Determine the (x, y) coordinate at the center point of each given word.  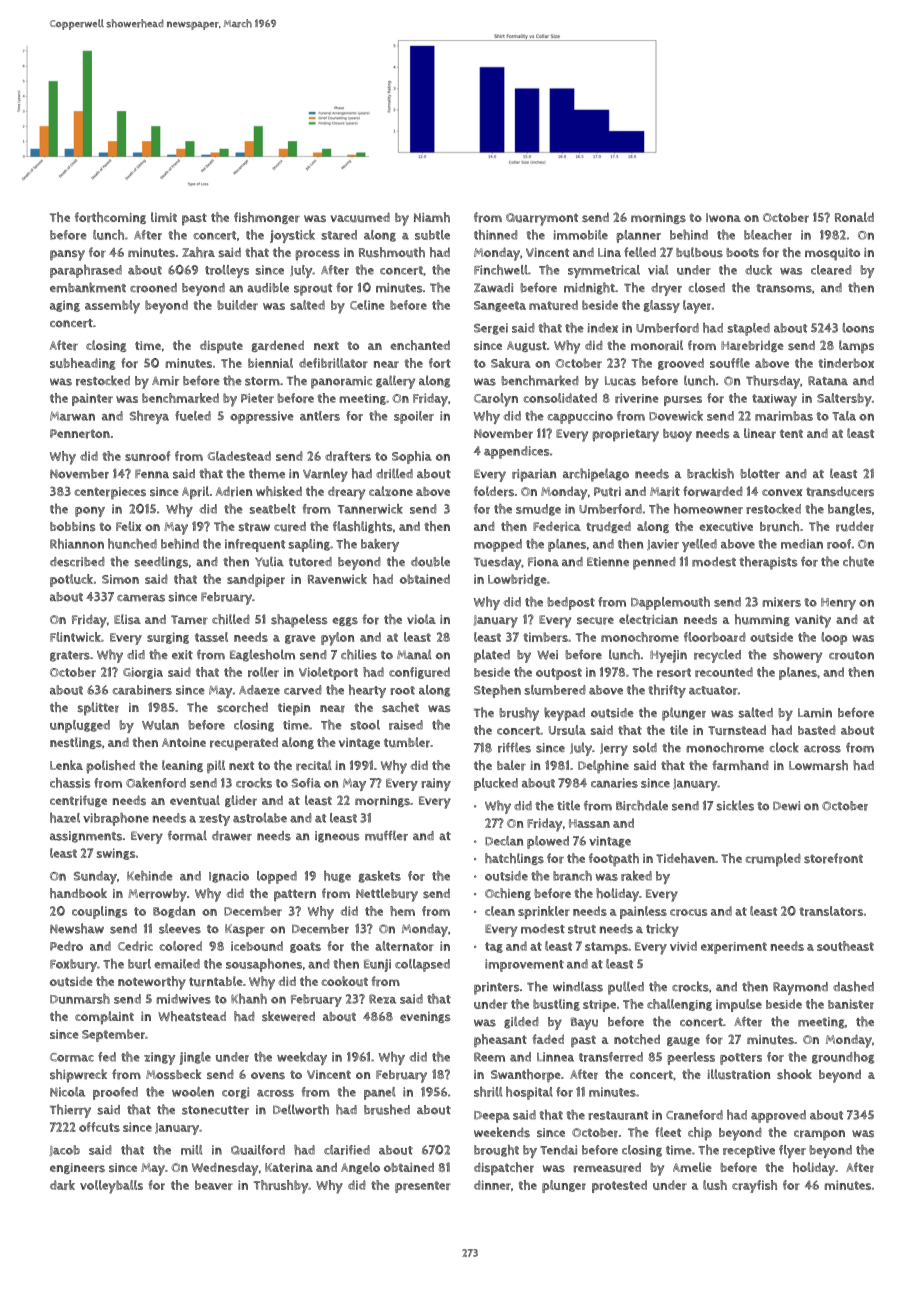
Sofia (306, 783)
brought (496, 1151)
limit (164, 217)
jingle (195, 1058)
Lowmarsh (818, 765)
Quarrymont (542, 219)
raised (406, 725)
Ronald (854, 217)
